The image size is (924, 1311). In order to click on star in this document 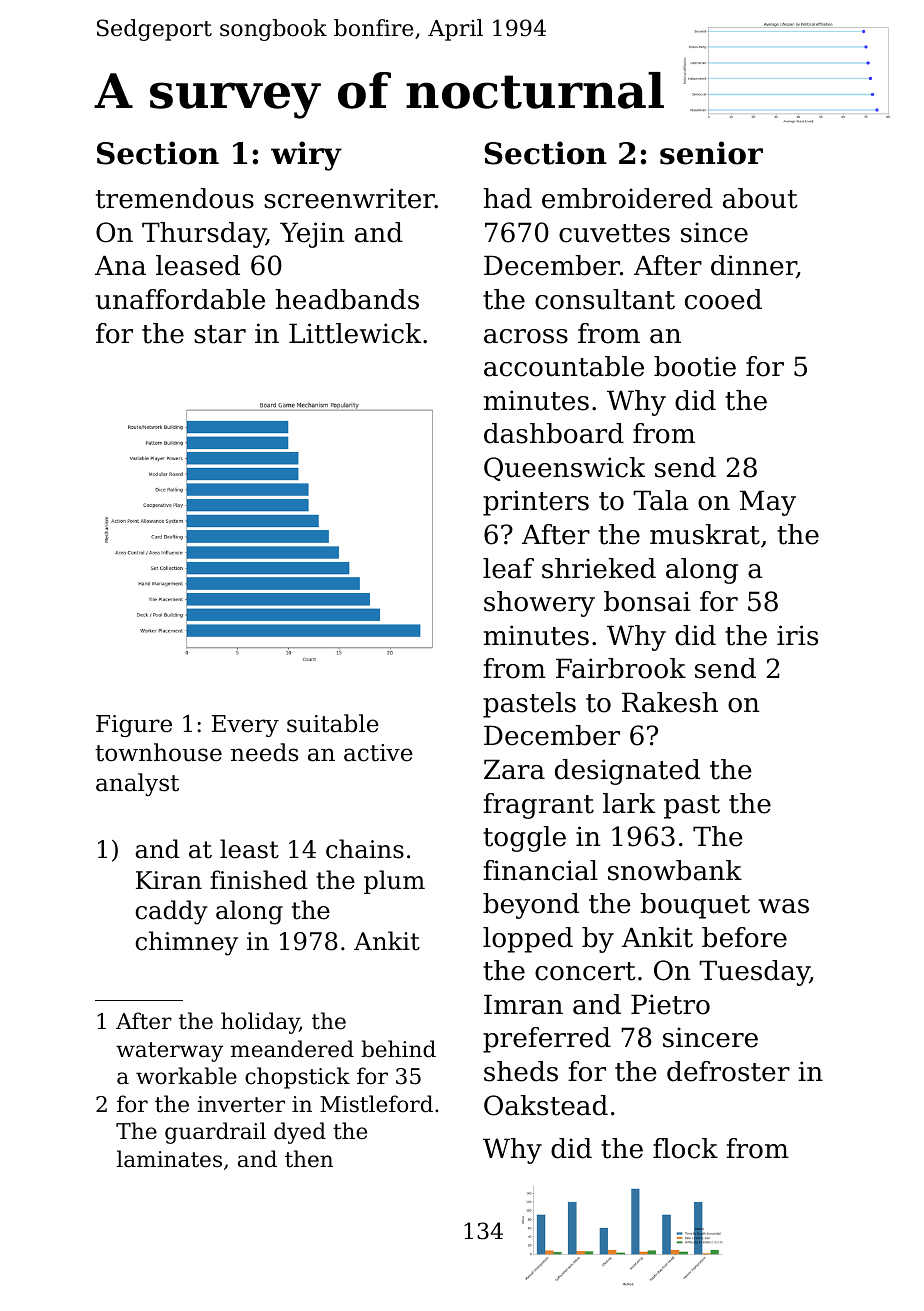, I will do `click(220, 334)`.
